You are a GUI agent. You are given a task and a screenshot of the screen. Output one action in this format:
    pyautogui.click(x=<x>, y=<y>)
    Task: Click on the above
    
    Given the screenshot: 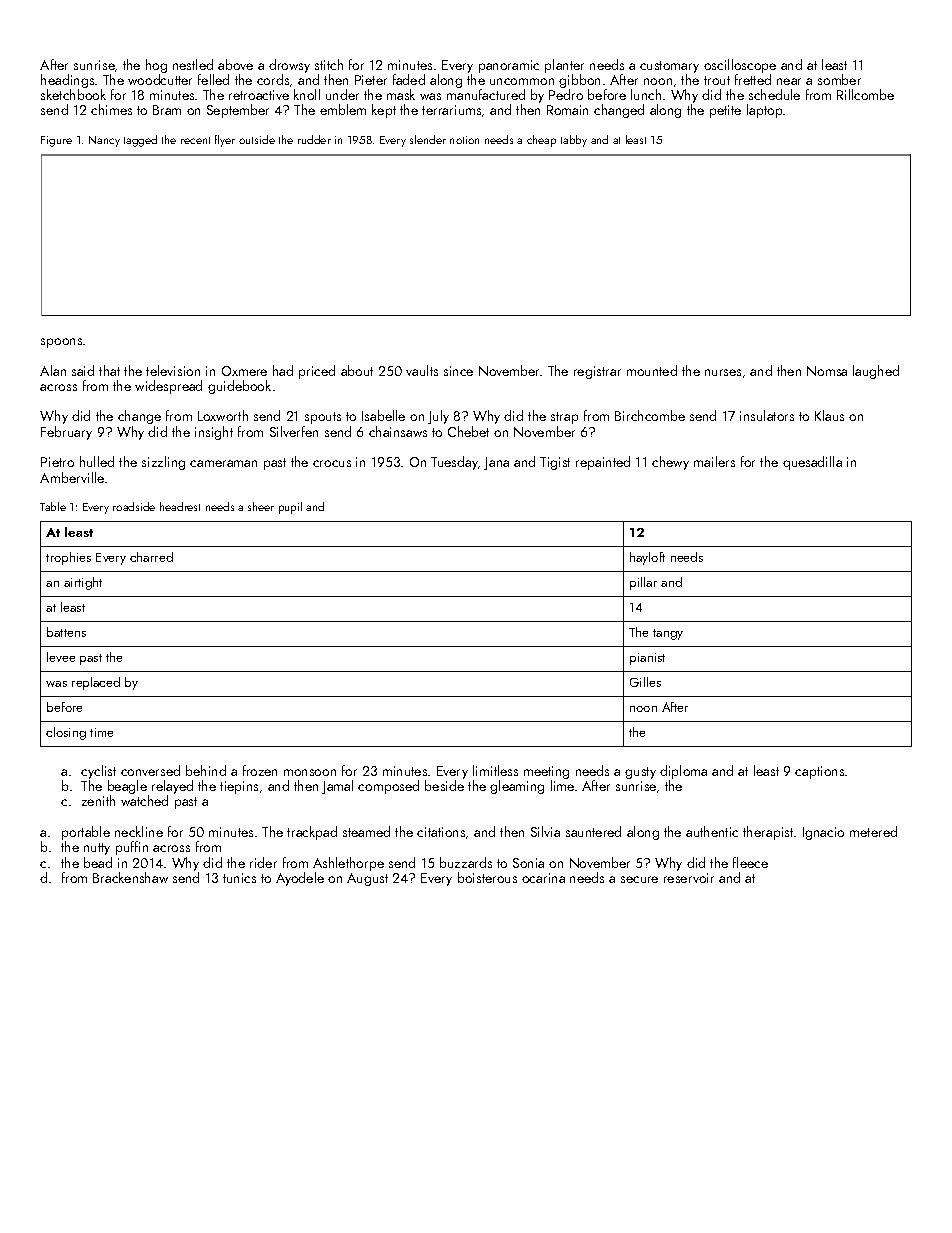 What is the action you would take?
    pyautogui.click(x=235, y=64)
